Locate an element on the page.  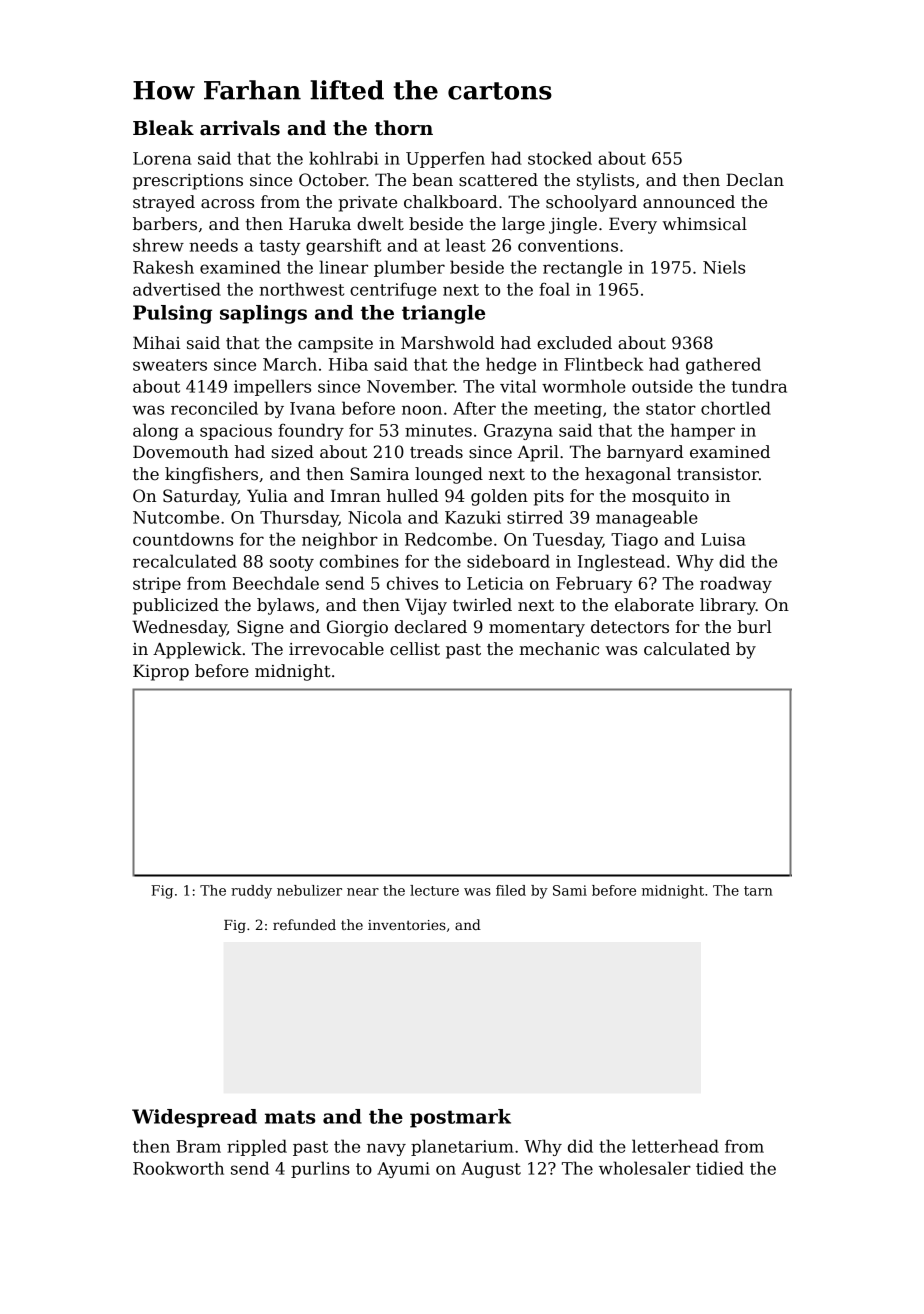
March is located at coordinates (290, 364).
